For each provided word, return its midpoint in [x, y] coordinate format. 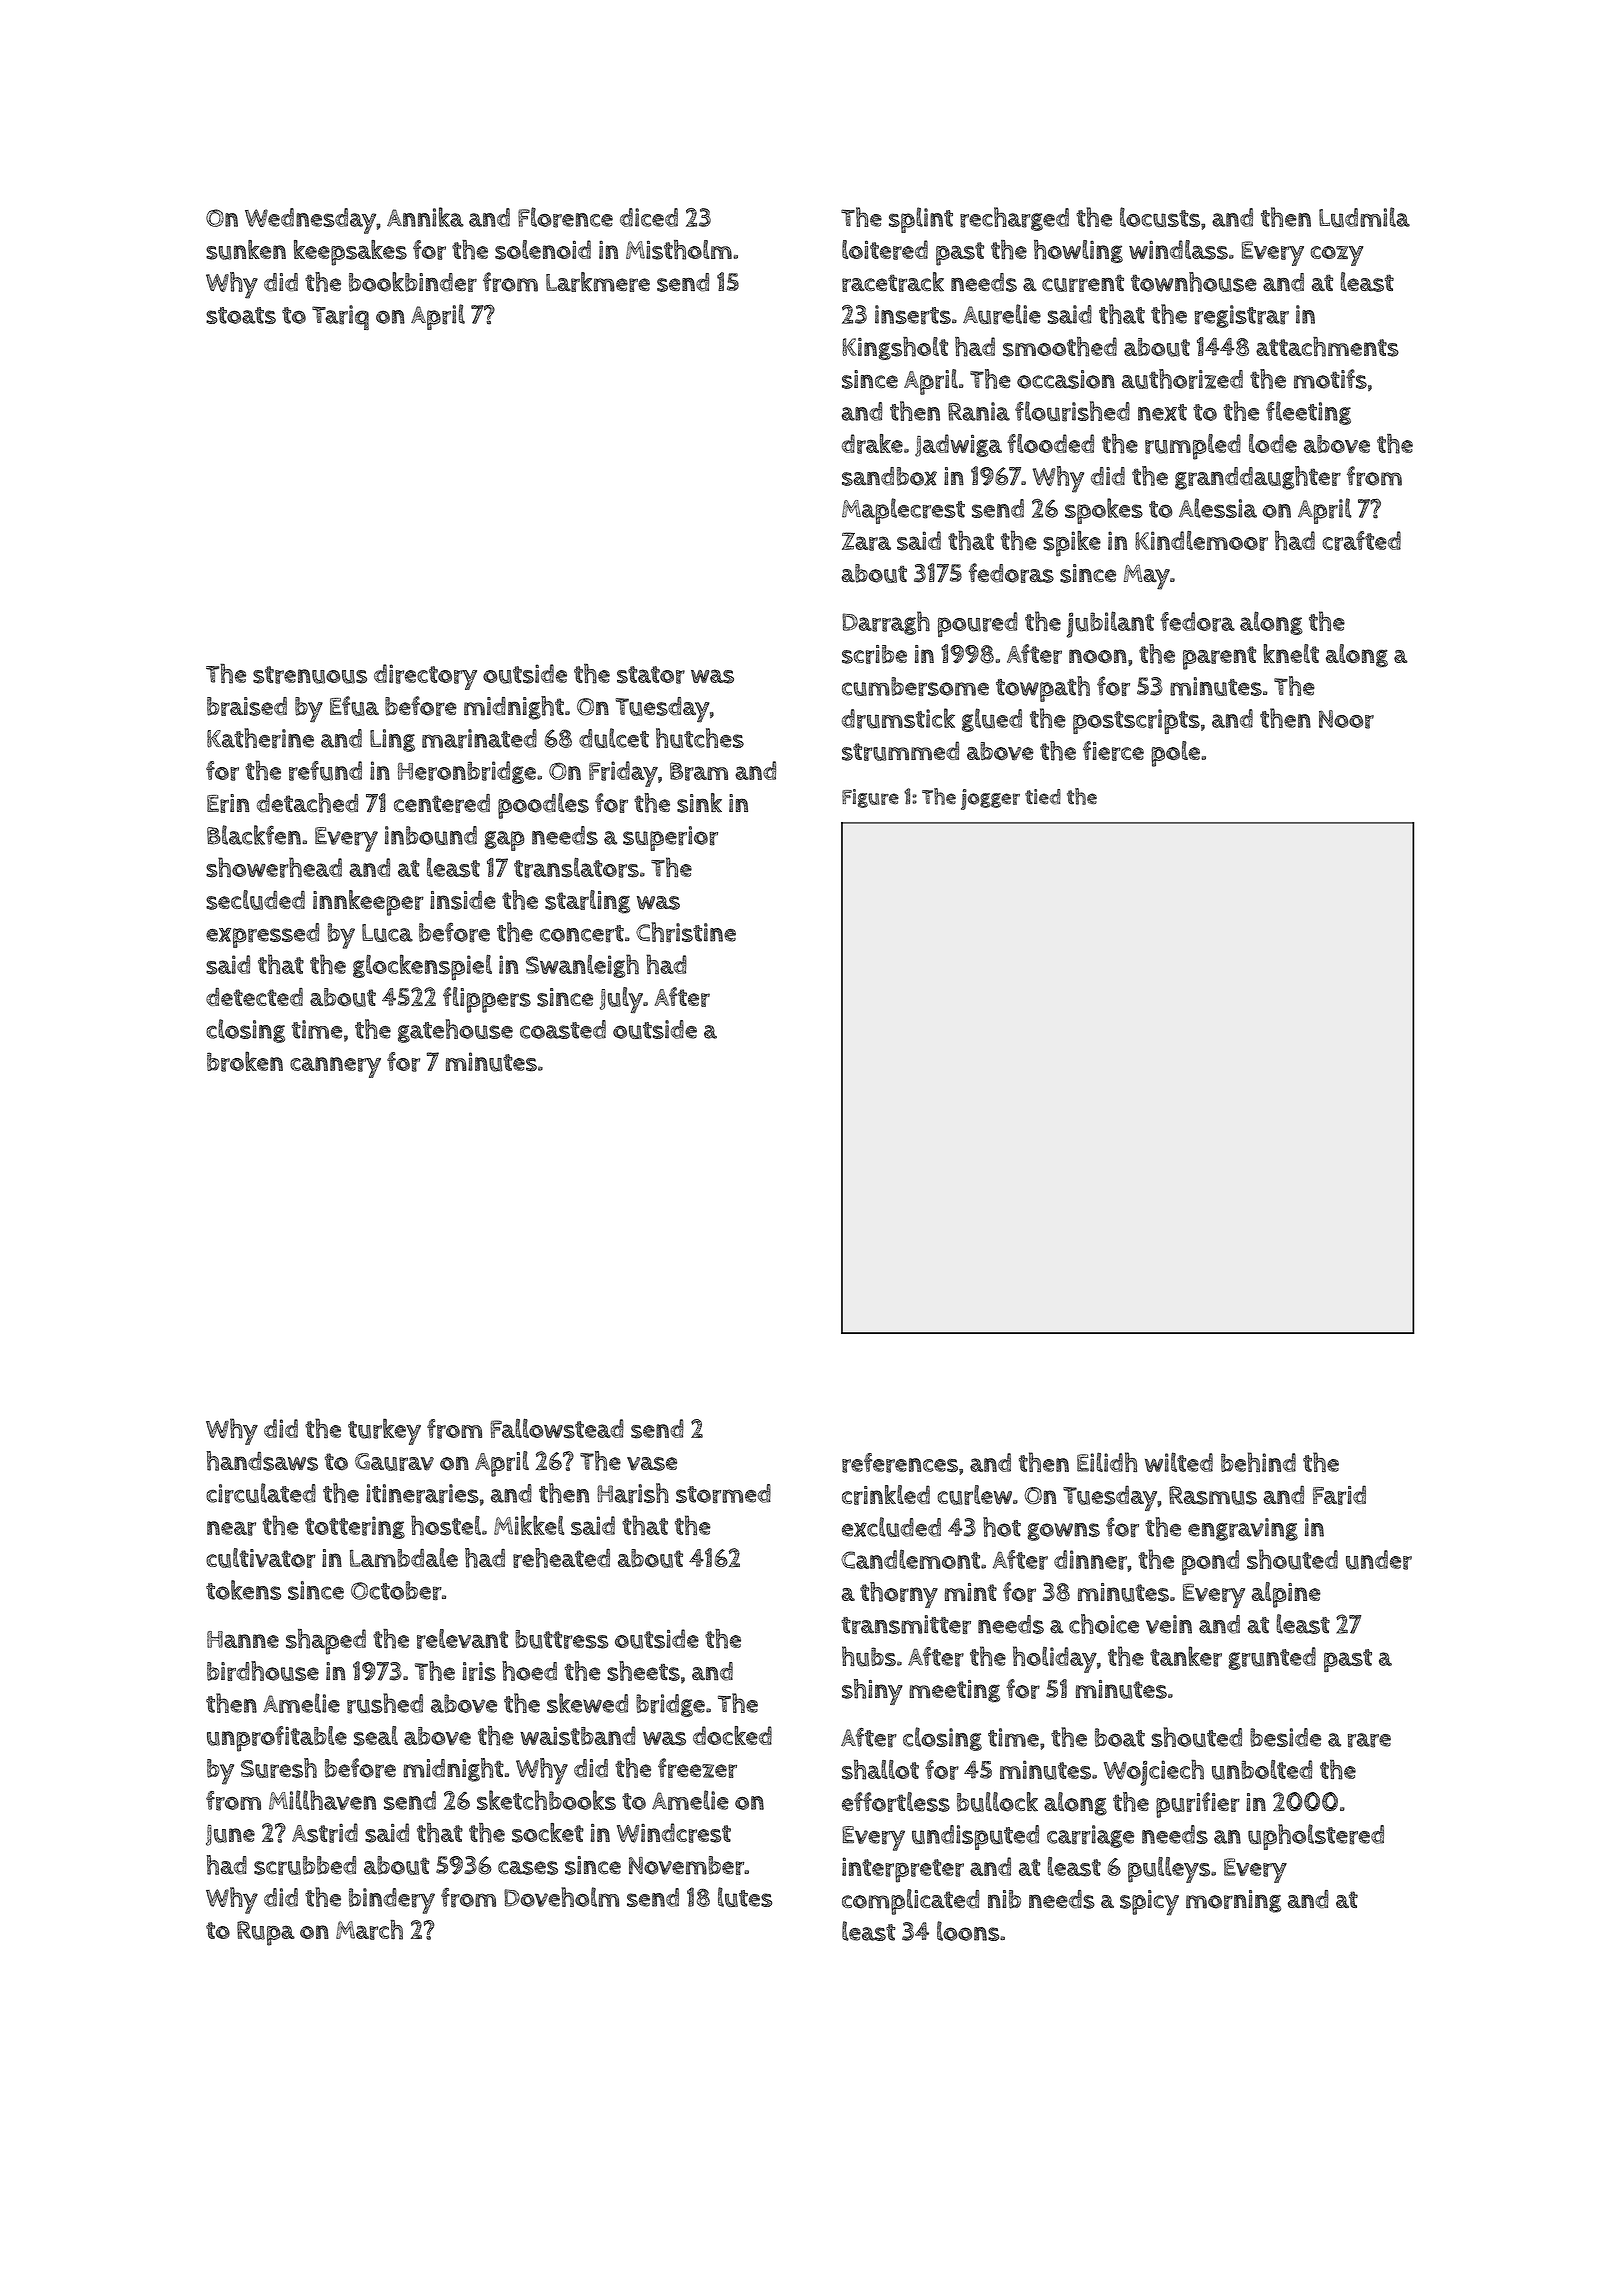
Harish [633, 1493]
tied [1043, 797]
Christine [686, 932]
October [396, 1590]
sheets [643, 1671]
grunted [1272, 1658]
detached [307, 803]
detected [254, 996]
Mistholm [679, 250]
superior [670, 838]
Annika [425, 217]
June [230, 1835]
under [1379, 1560]
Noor [1346, 719]
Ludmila [1364, 217]
